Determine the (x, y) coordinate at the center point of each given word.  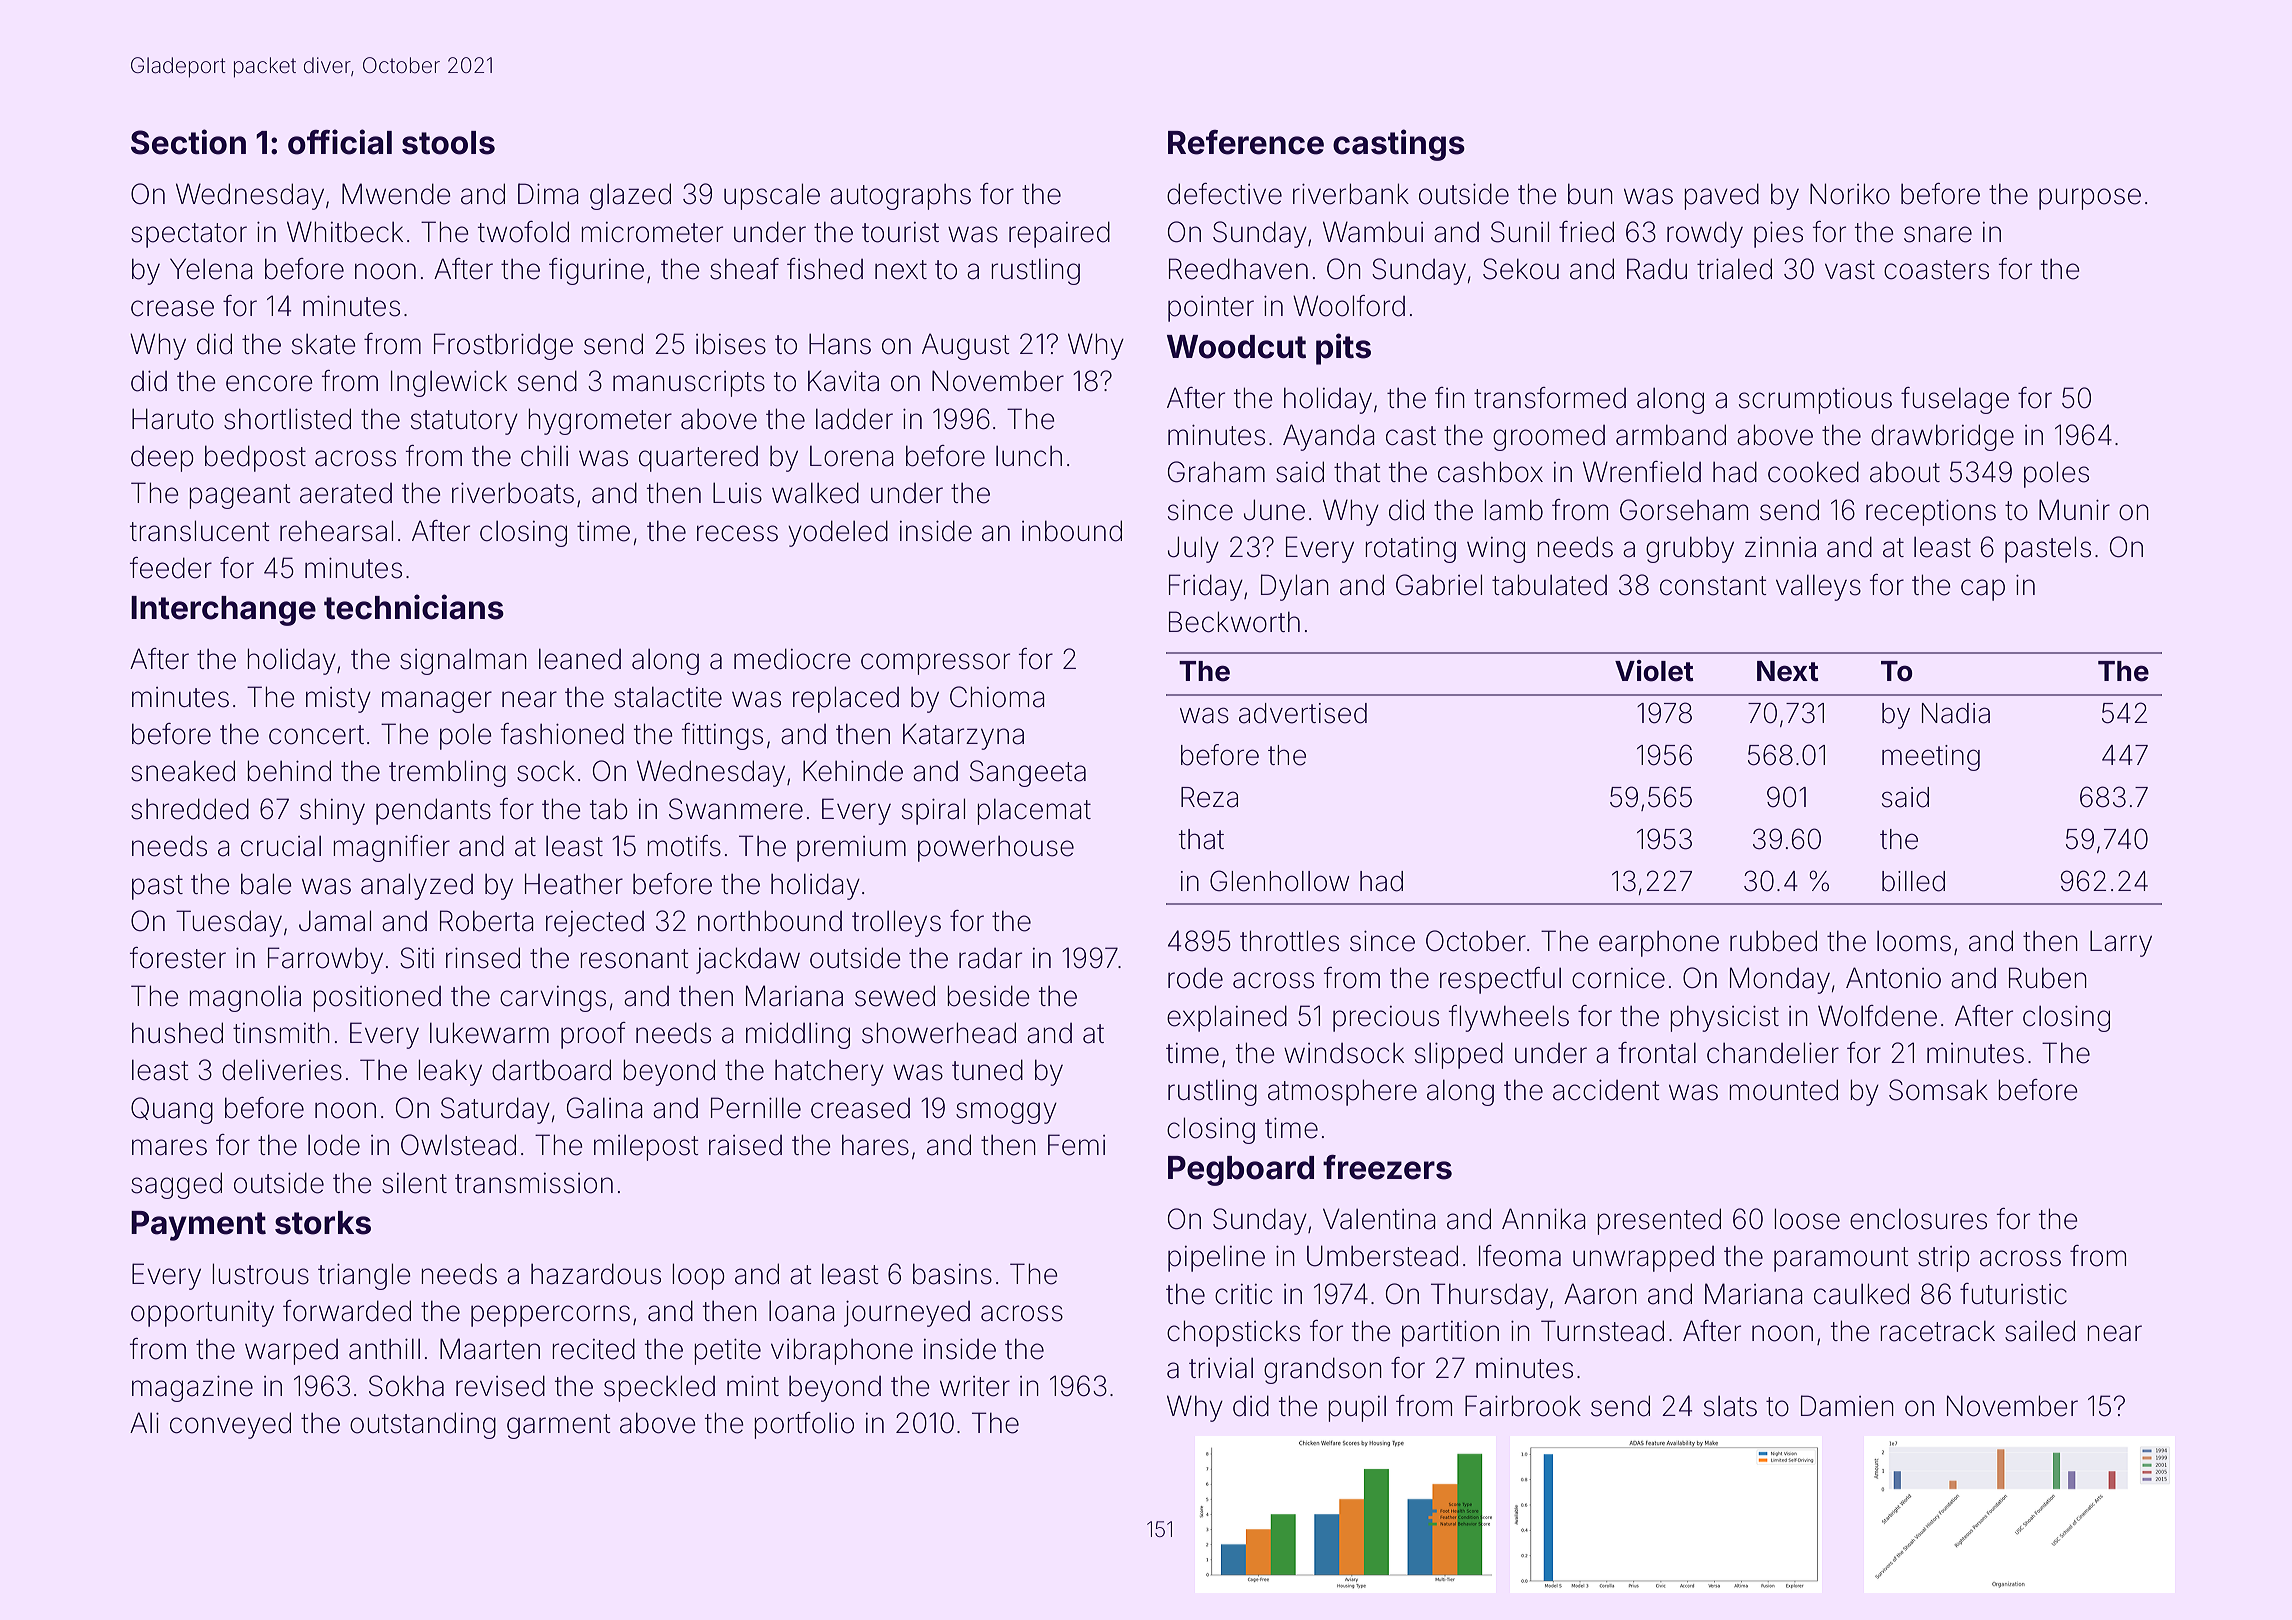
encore (269, 383)
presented (1659, 1221)
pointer (1211, 309)
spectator (189, 235)
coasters (1936, 270)
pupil (1357, 1409)
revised (500, 1386)
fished (825, 269)
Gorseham (1684, 510)
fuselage (1955, 400)
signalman (463, 662)
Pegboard (1241, 1171)
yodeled (838, 533)
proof (593, 1035)
